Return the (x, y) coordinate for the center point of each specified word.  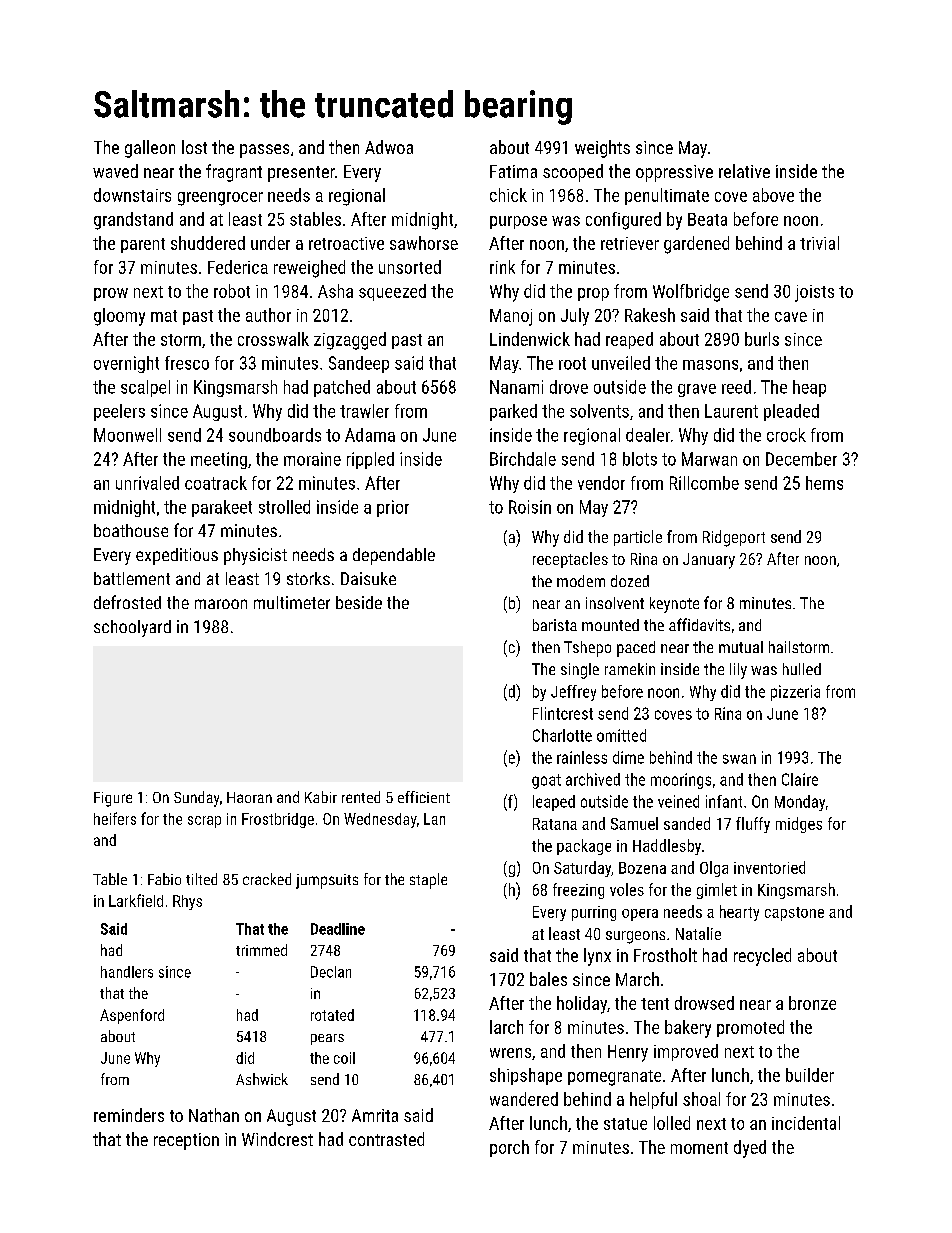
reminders (129, 1115)
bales (548, 979)
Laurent (731, 411)
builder (810, 1075)
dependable (394, 556)
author (268, 315)
